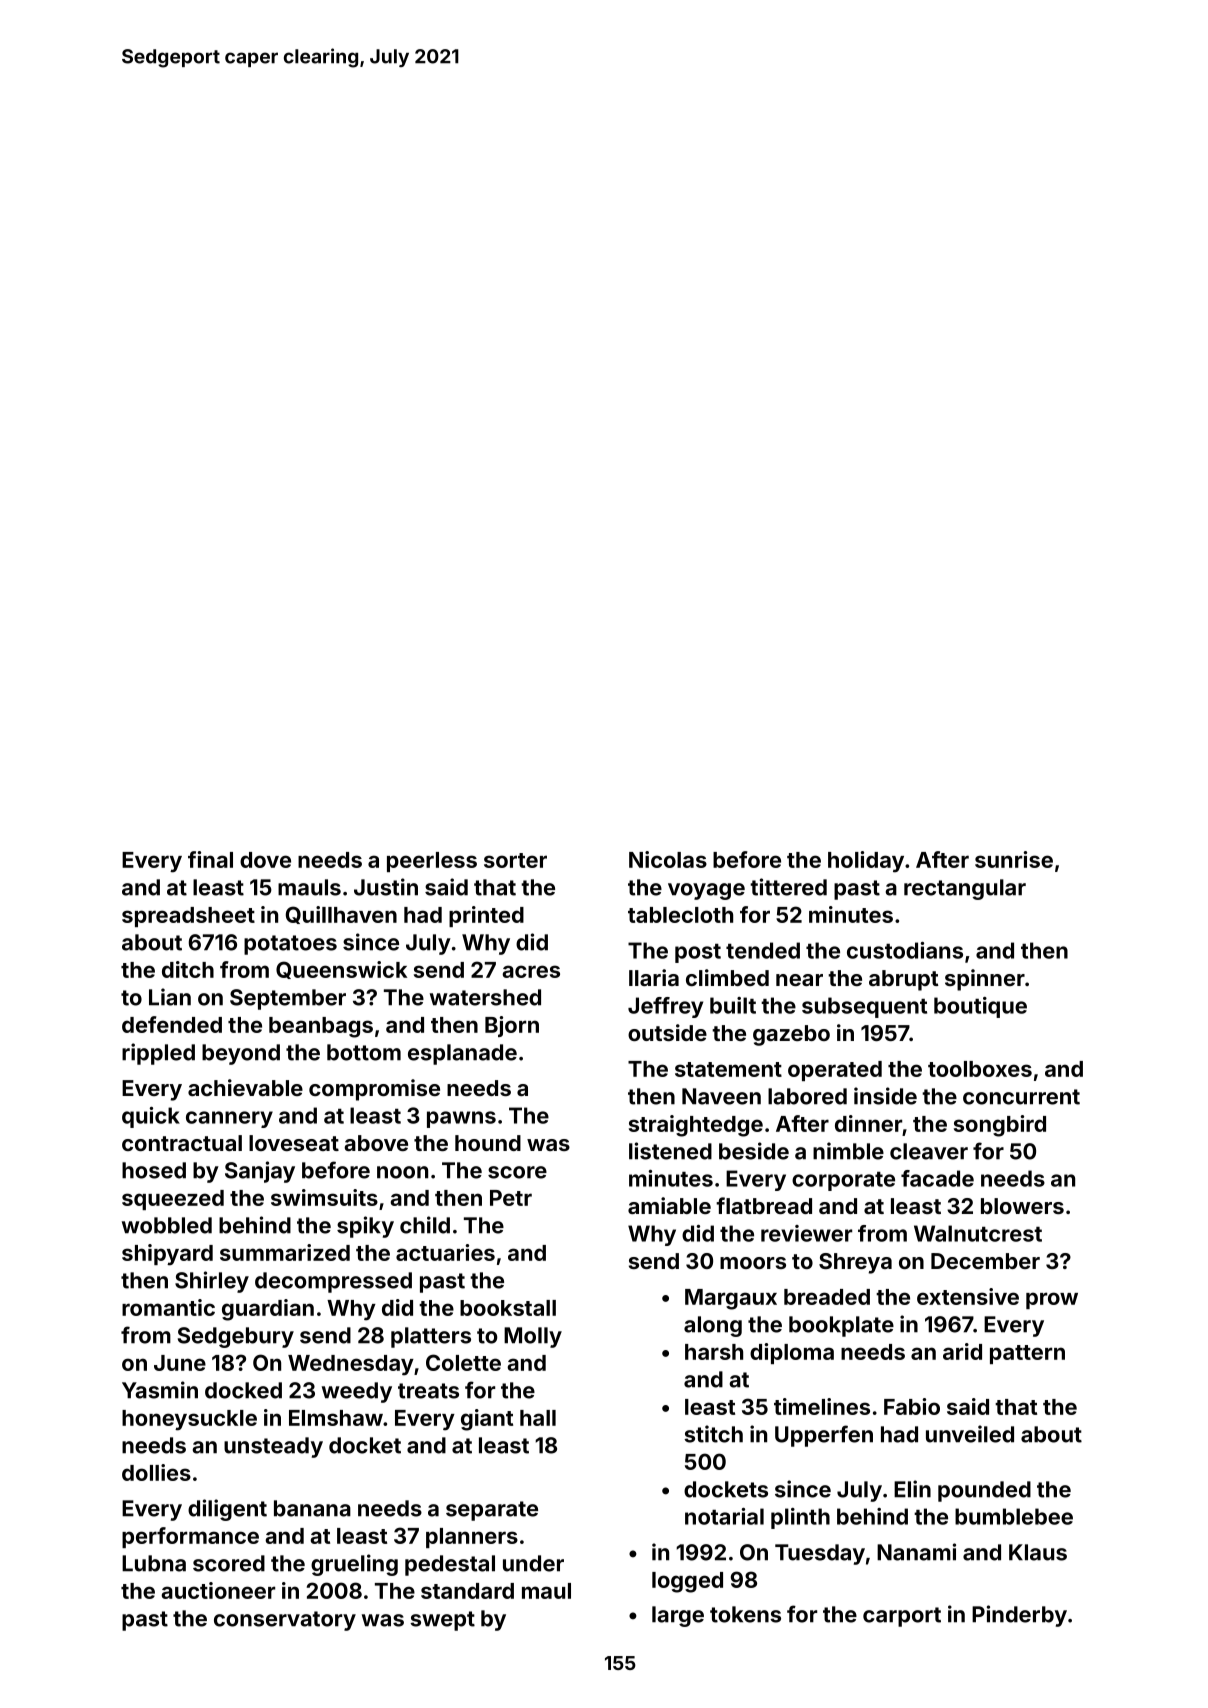 The height and width of the screenshot is (1708, 1208). What do you see at coordinates (1019, 1616) in the screenshot?
I see `Pinderby` at bounding box center [1019, 1616].
